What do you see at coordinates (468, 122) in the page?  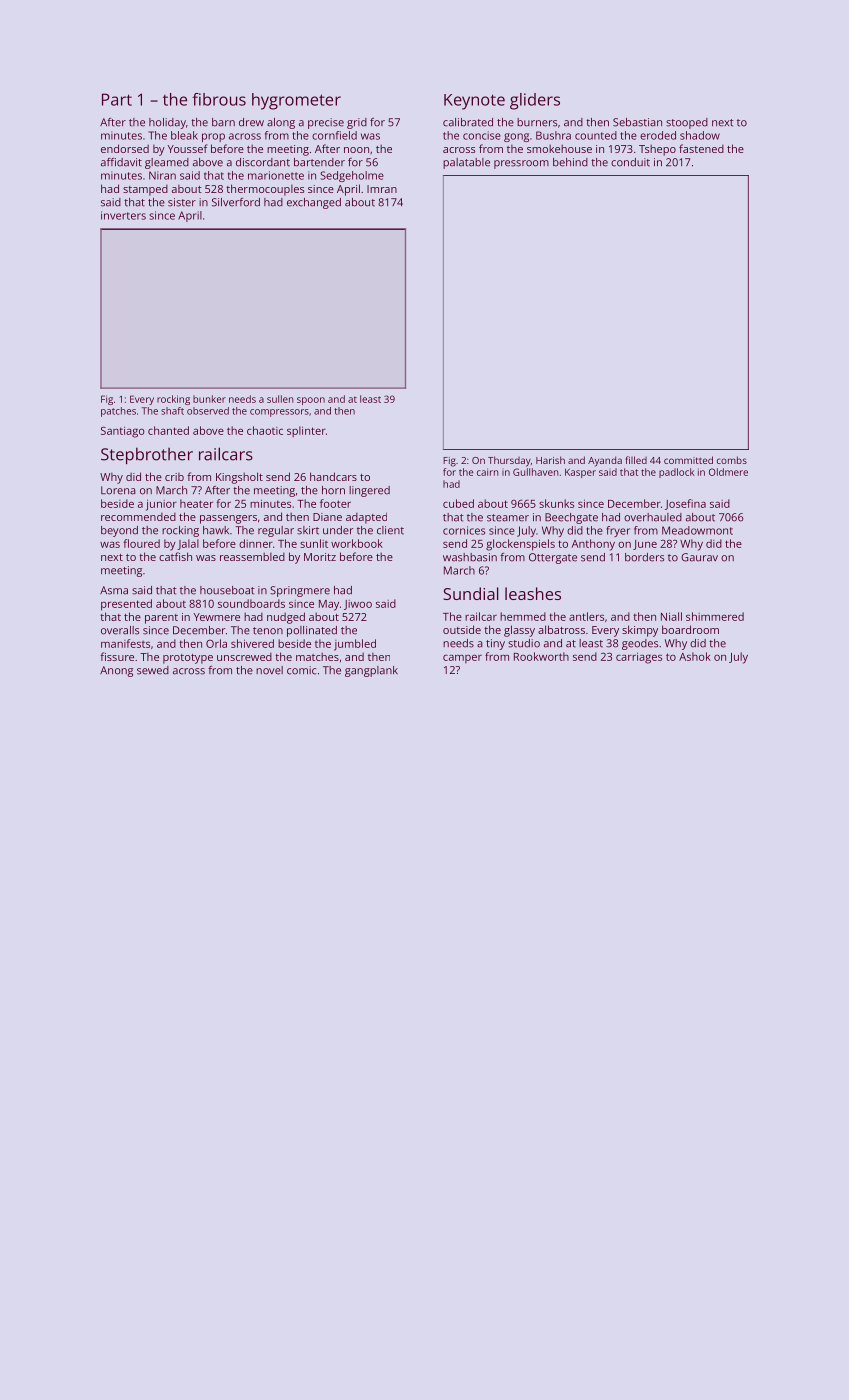 I see `calibrated` at bounding box center [468, 122].
